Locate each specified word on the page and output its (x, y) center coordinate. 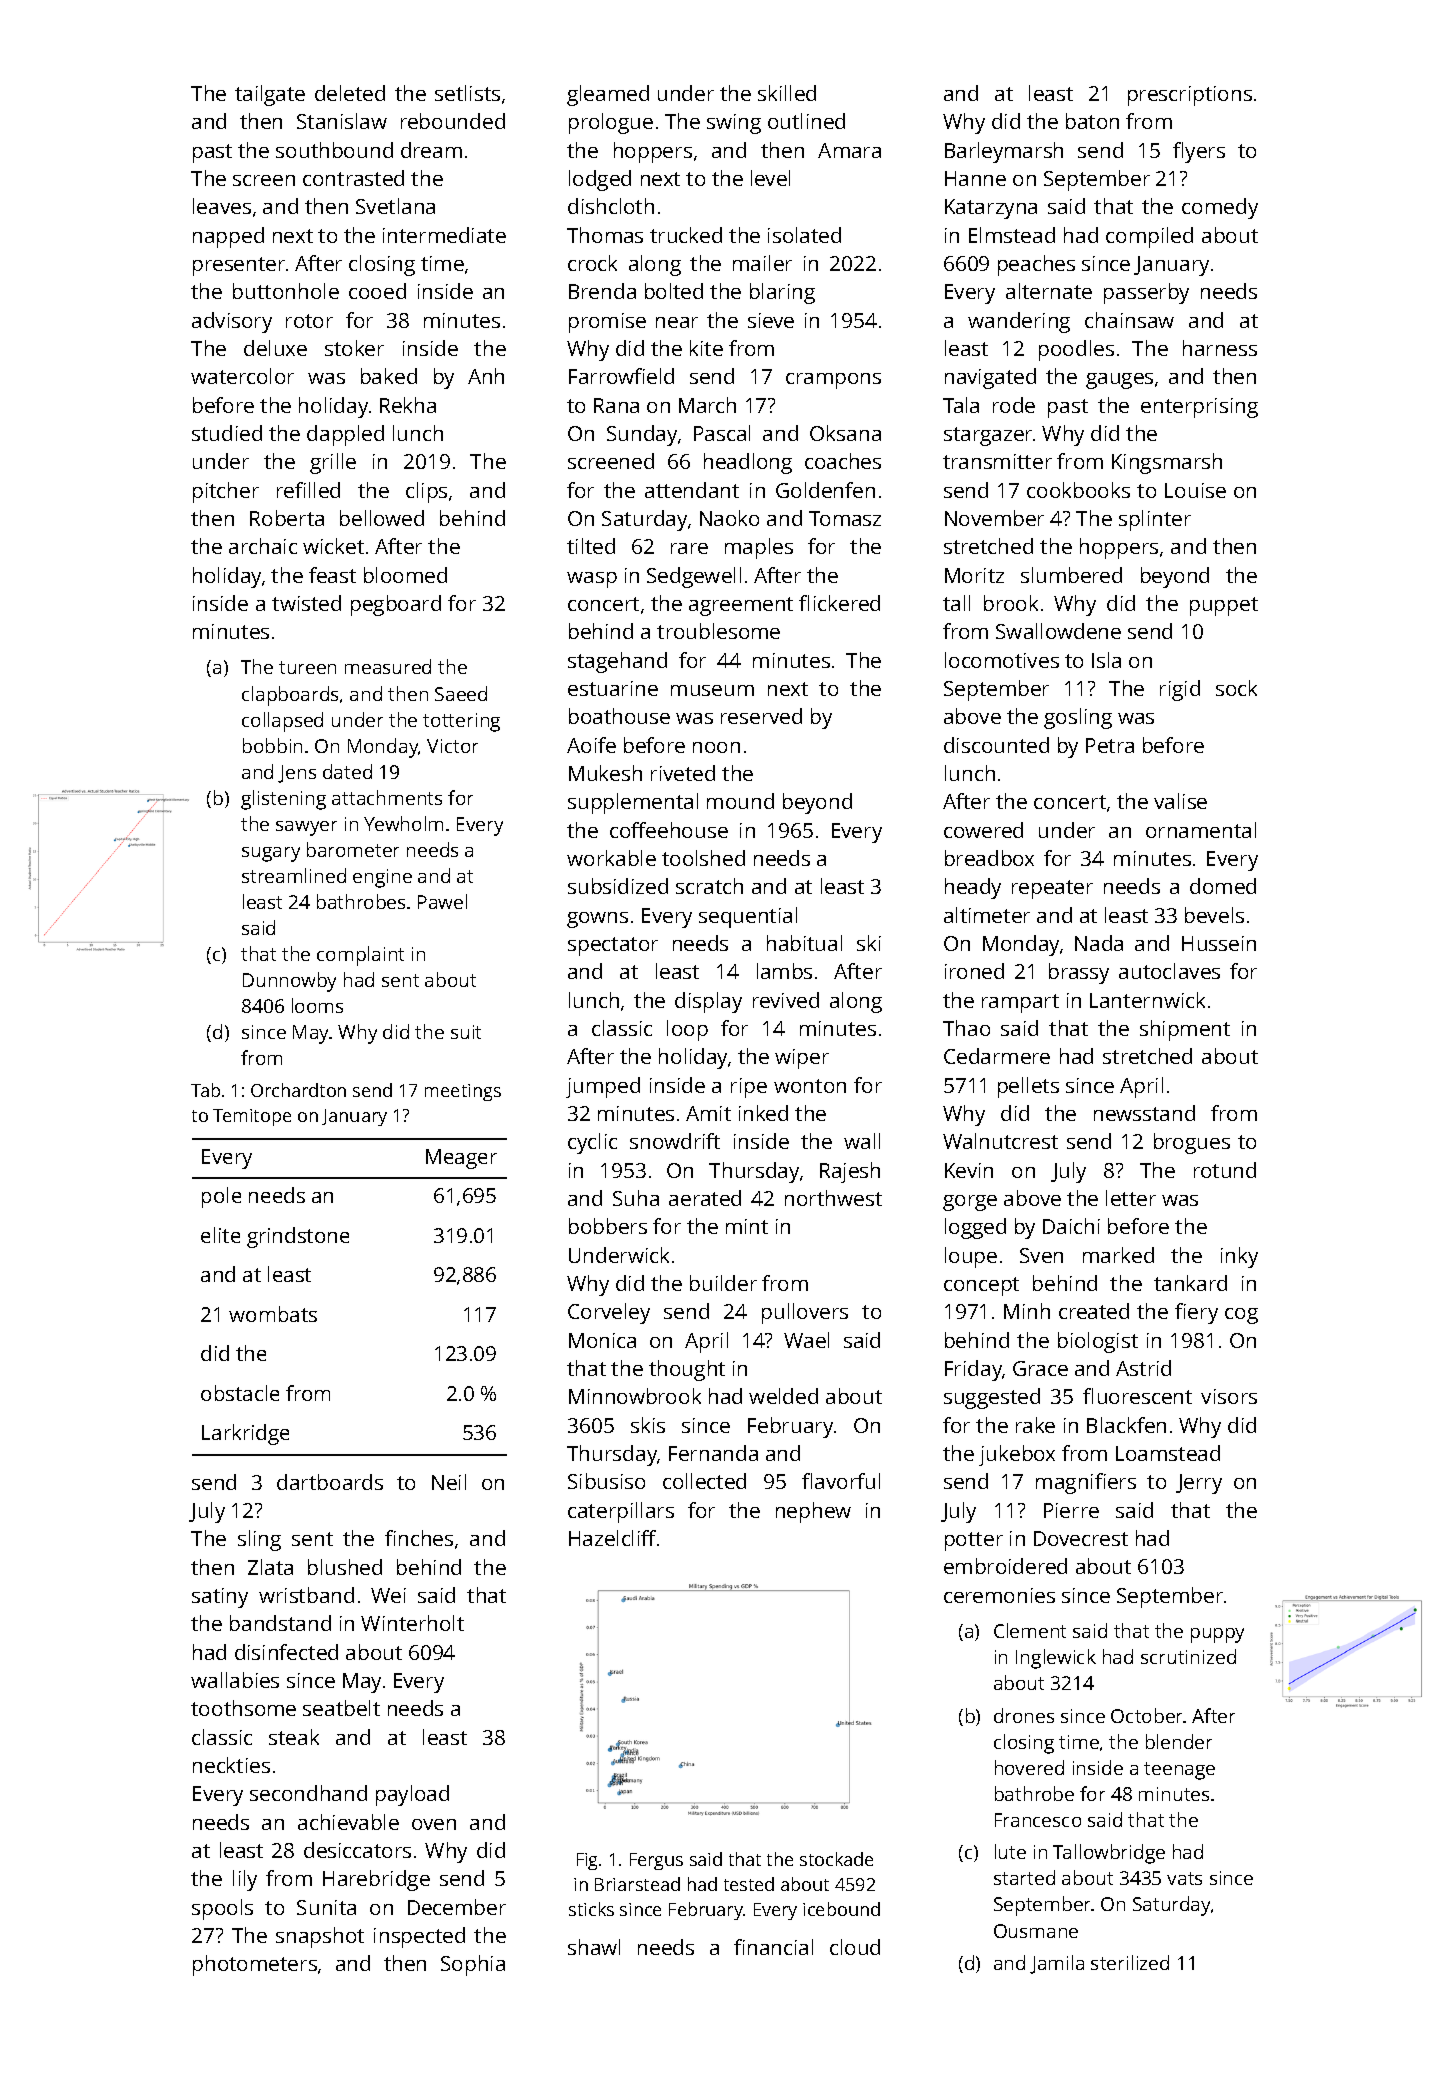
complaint (360, 956)
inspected (419, 1937)
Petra (1110, 745)
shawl (594, 1947)
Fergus (656, 1861)
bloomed (405, 575)
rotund (1225, 1170)
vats (1184, 1878)
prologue (611, 123)
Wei (388, 1595)
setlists (467, 93)
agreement (741, 606)
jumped (603, 1087)
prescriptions (1190, 96)
